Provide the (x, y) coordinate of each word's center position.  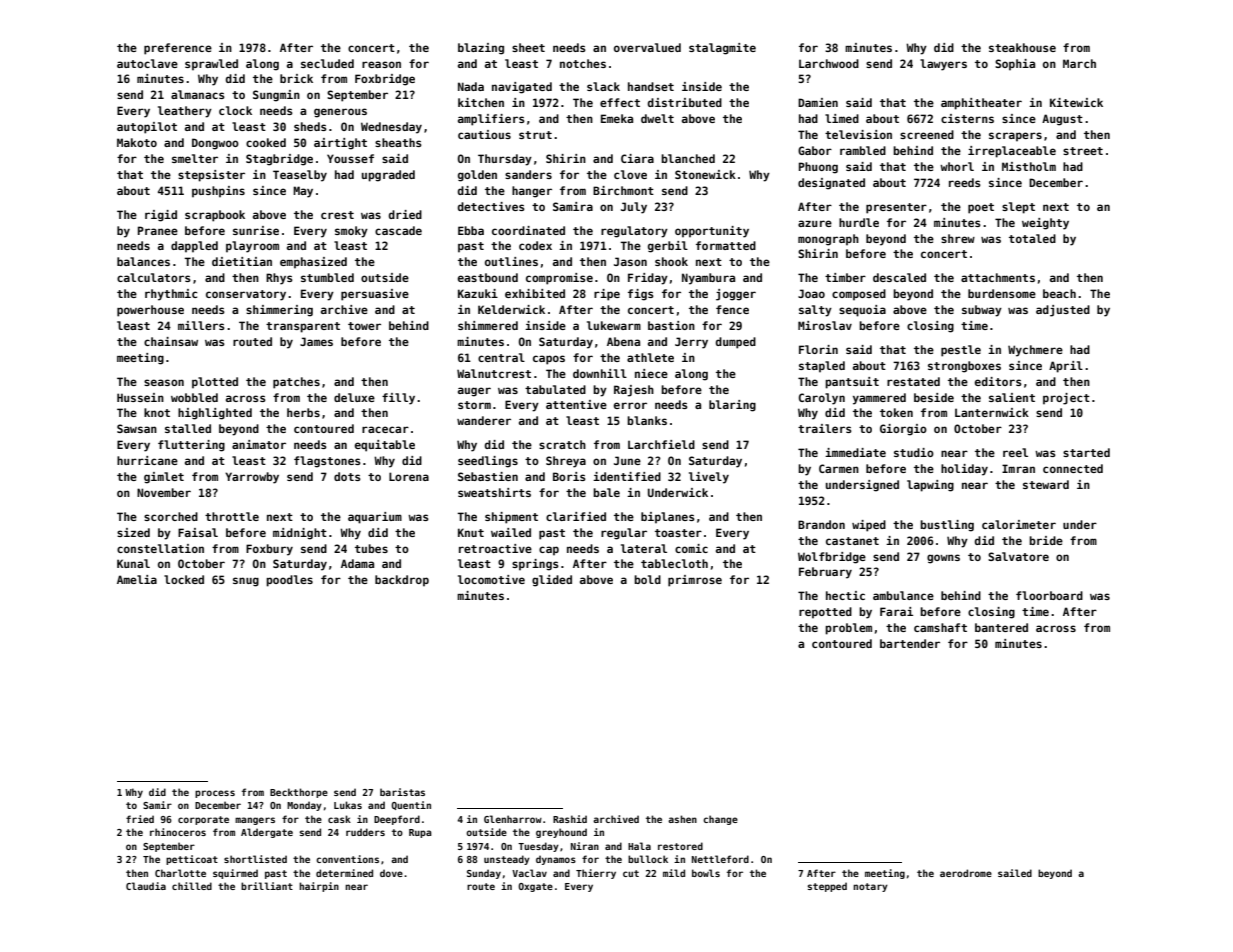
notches (583, 63)
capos (549, 360)
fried (140, 819)
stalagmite (722, 49)
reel (1015, 452)
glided (552, 581)
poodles (289, 581)
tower (364, 326)
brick (296, 78)
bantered (1001, 627)
